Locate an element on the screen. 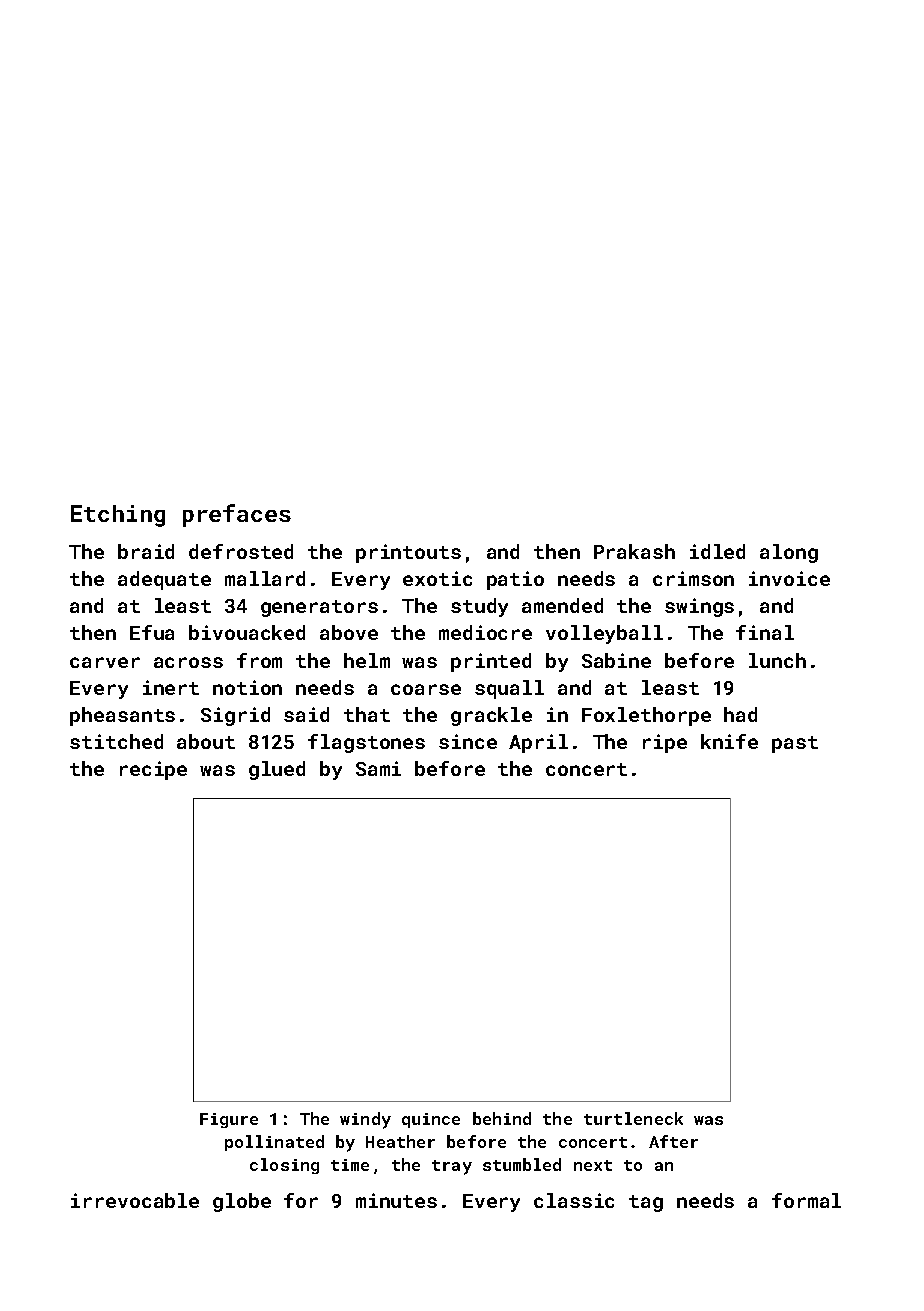 Image resolution: width=924 pixels, height=1311 pixels. Figure is located at coordinates (229, 1120).
